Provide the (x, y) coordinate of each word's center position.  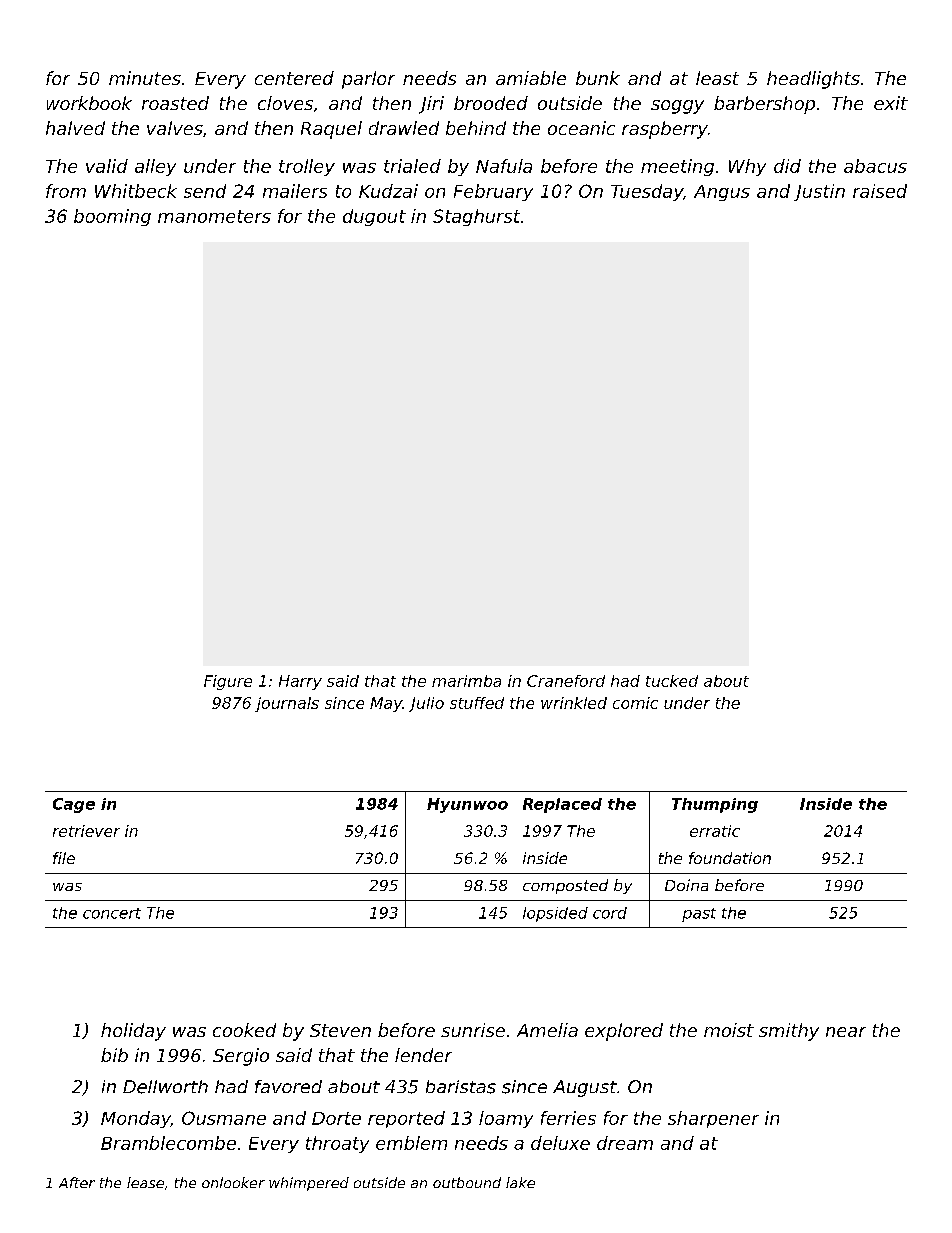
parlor (368, 80)
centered (294, 78)
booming (112, 217)
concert (112, 913)
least (717, 78)
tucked (672, 681)
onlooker (233, 1182)
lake (520, 1182)
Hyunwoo (467, 805)
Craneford (566, 681)
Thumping (715, 805)
